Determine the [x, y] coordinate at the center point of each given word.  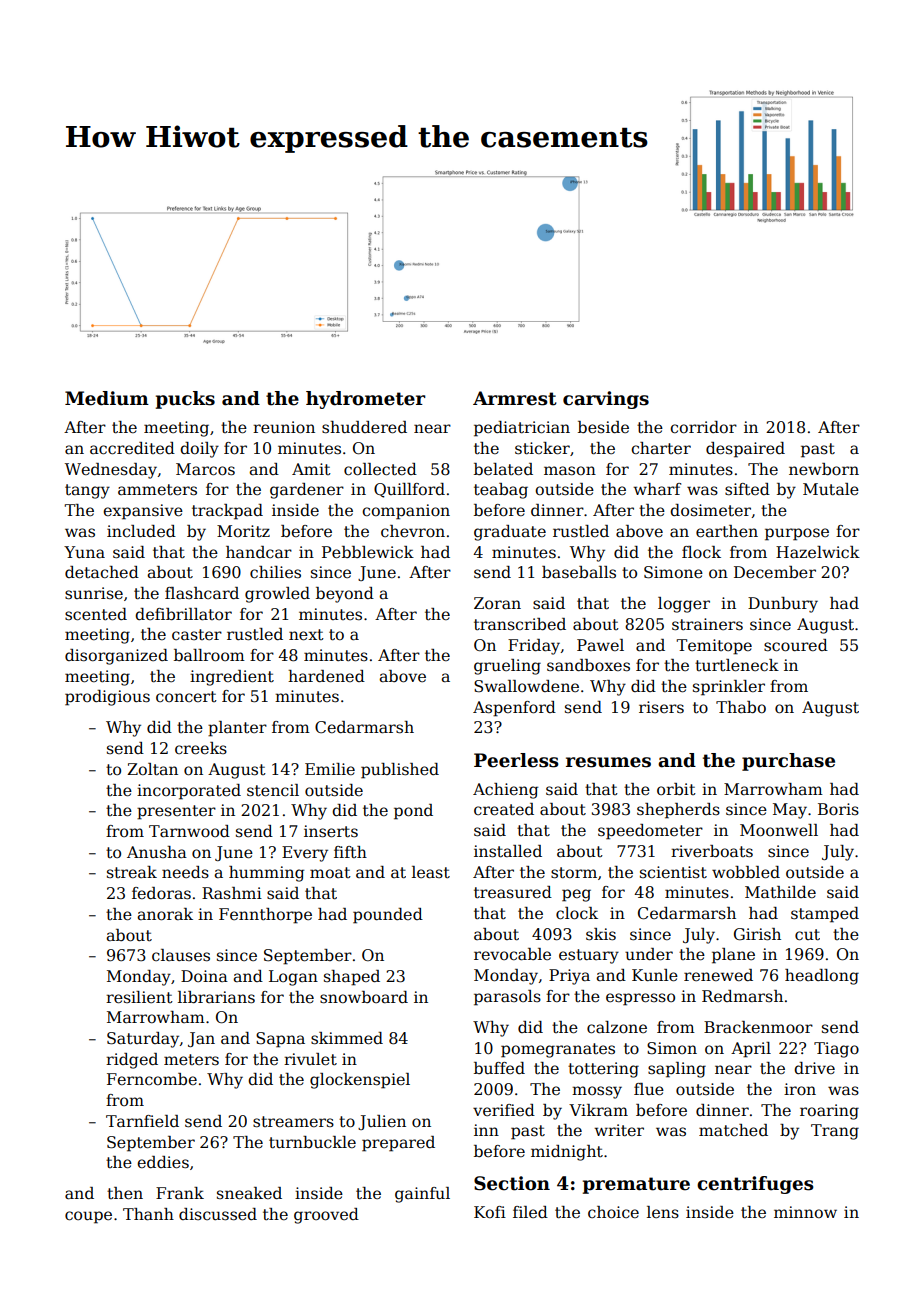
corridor [703, 427]
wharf [657, 489]
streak [132, 872]
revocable [512, 954]
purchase [788, 762]
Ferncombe [152, 1079]
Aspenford [514, 709]
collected [380, 469]
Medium [107, 398]
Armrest [515, 398]
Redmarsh [742, 996]
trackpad [227, 512]
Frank [180, 1193]
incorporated [189, 792]
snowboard [364, 997]
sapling [677, 1070]
